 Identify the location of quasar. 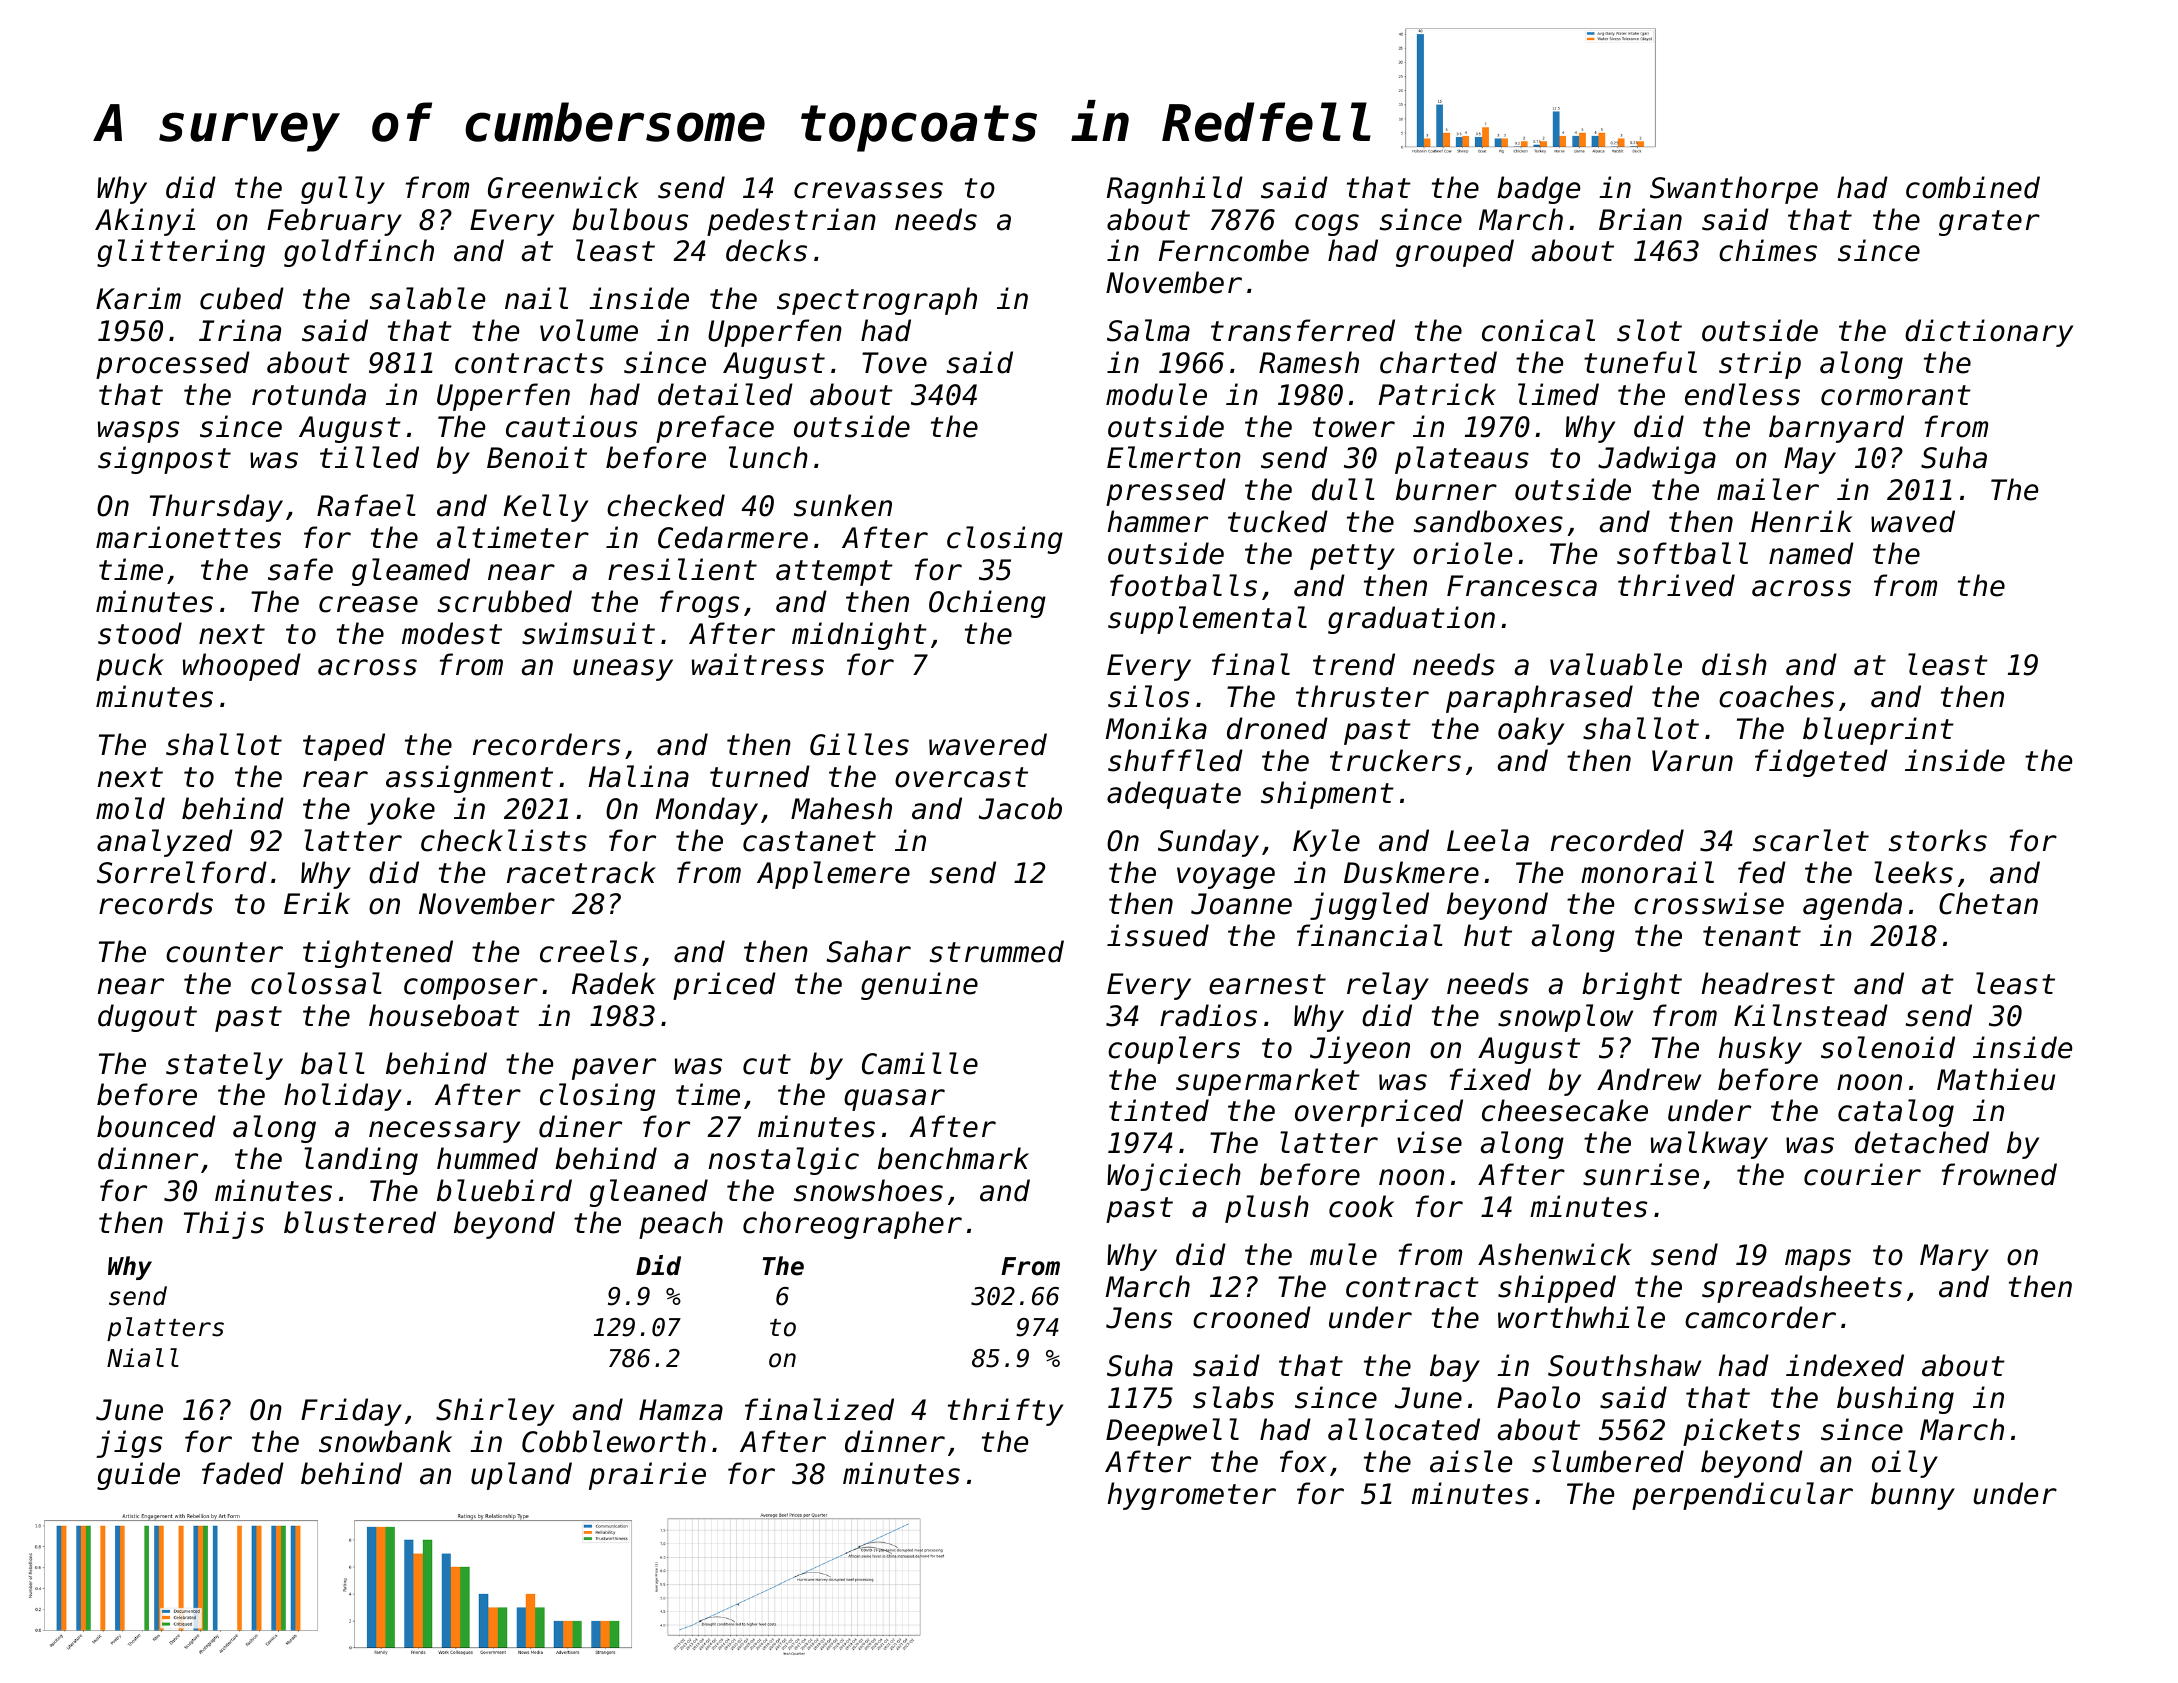
(894, 1100).
